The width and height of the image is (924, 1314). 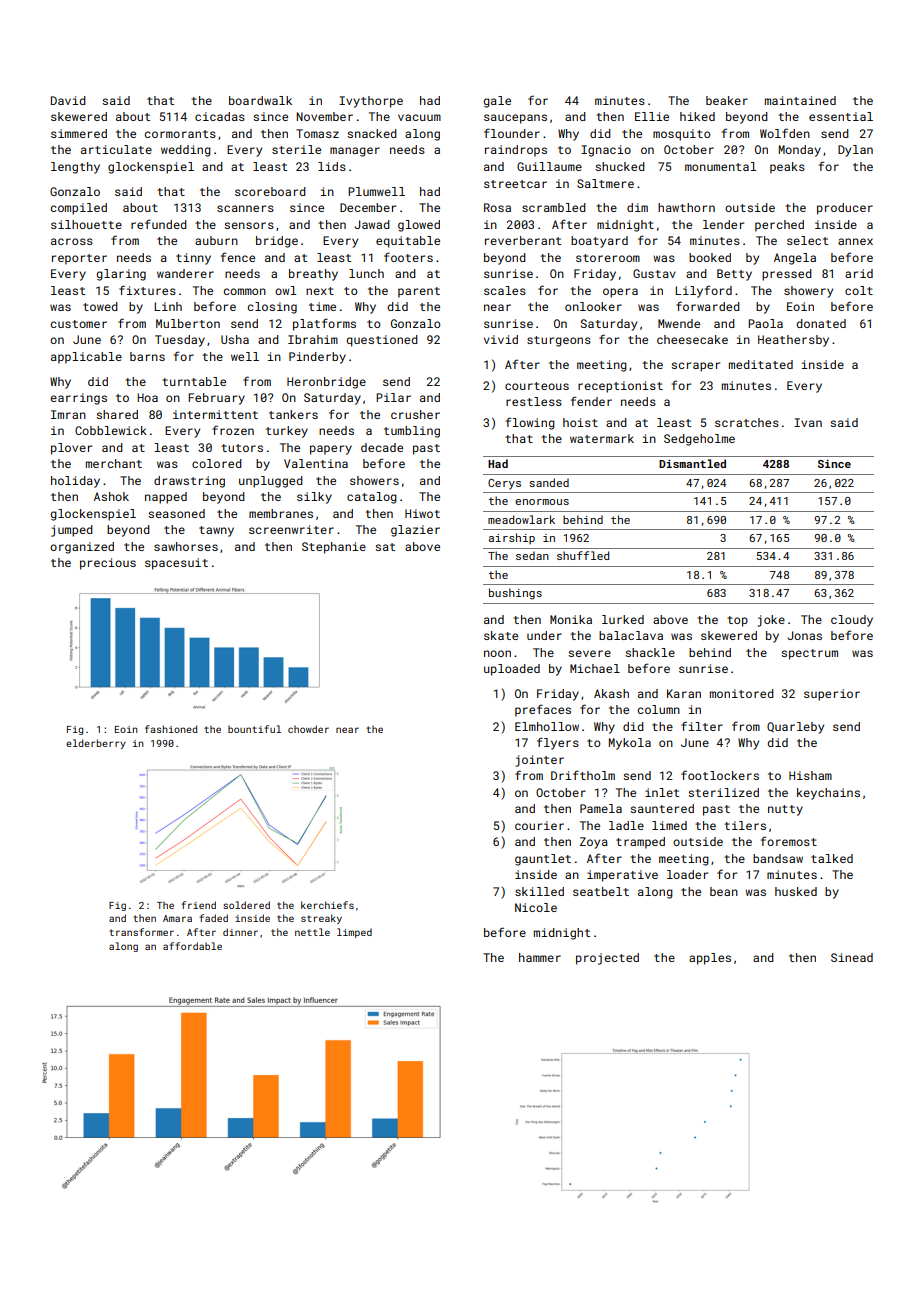 What do you see at coordinates (497, 102) in the image?
I see `gale` at bounding box center [497, 102].
